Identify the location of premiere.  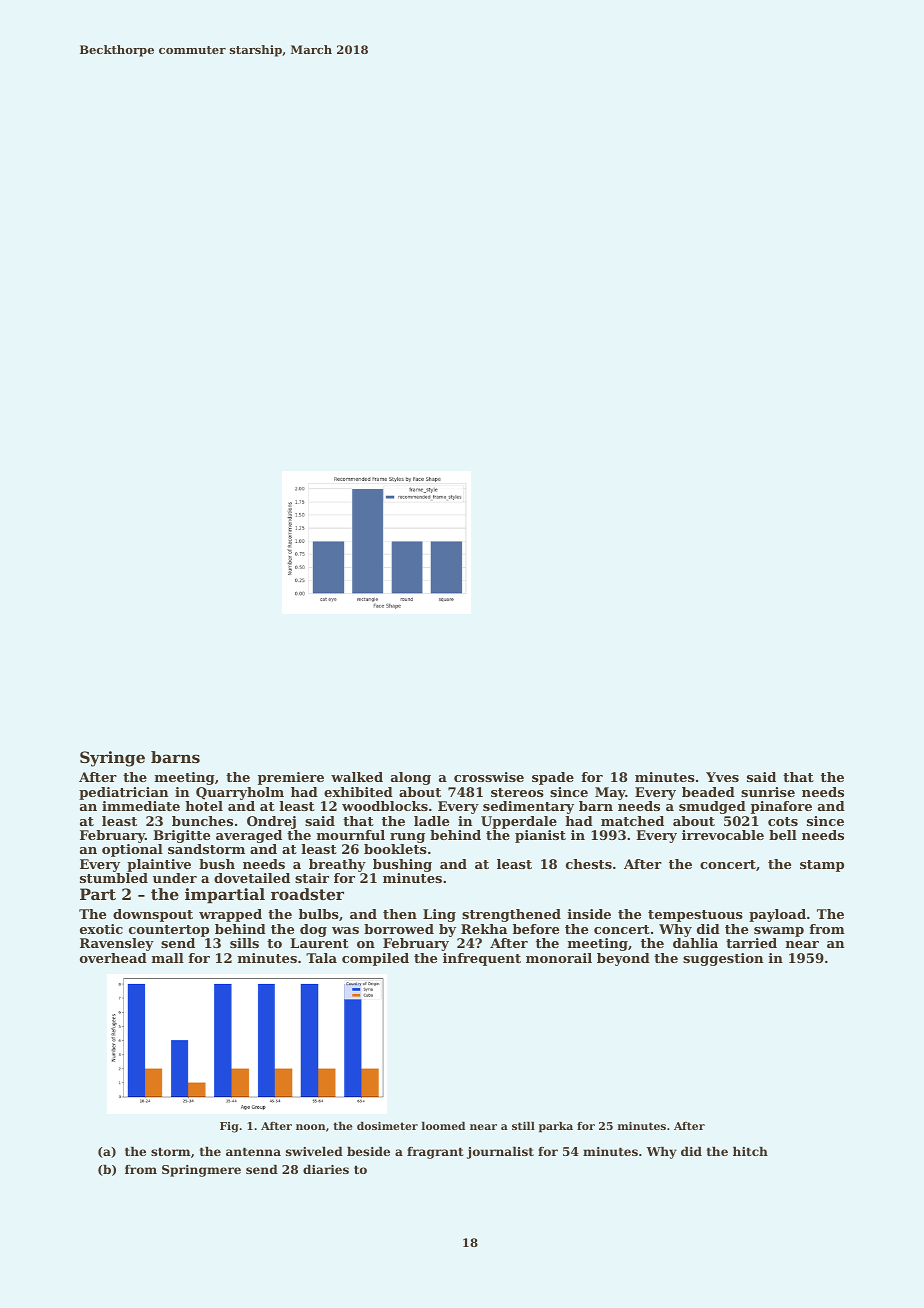
(291, 778).
